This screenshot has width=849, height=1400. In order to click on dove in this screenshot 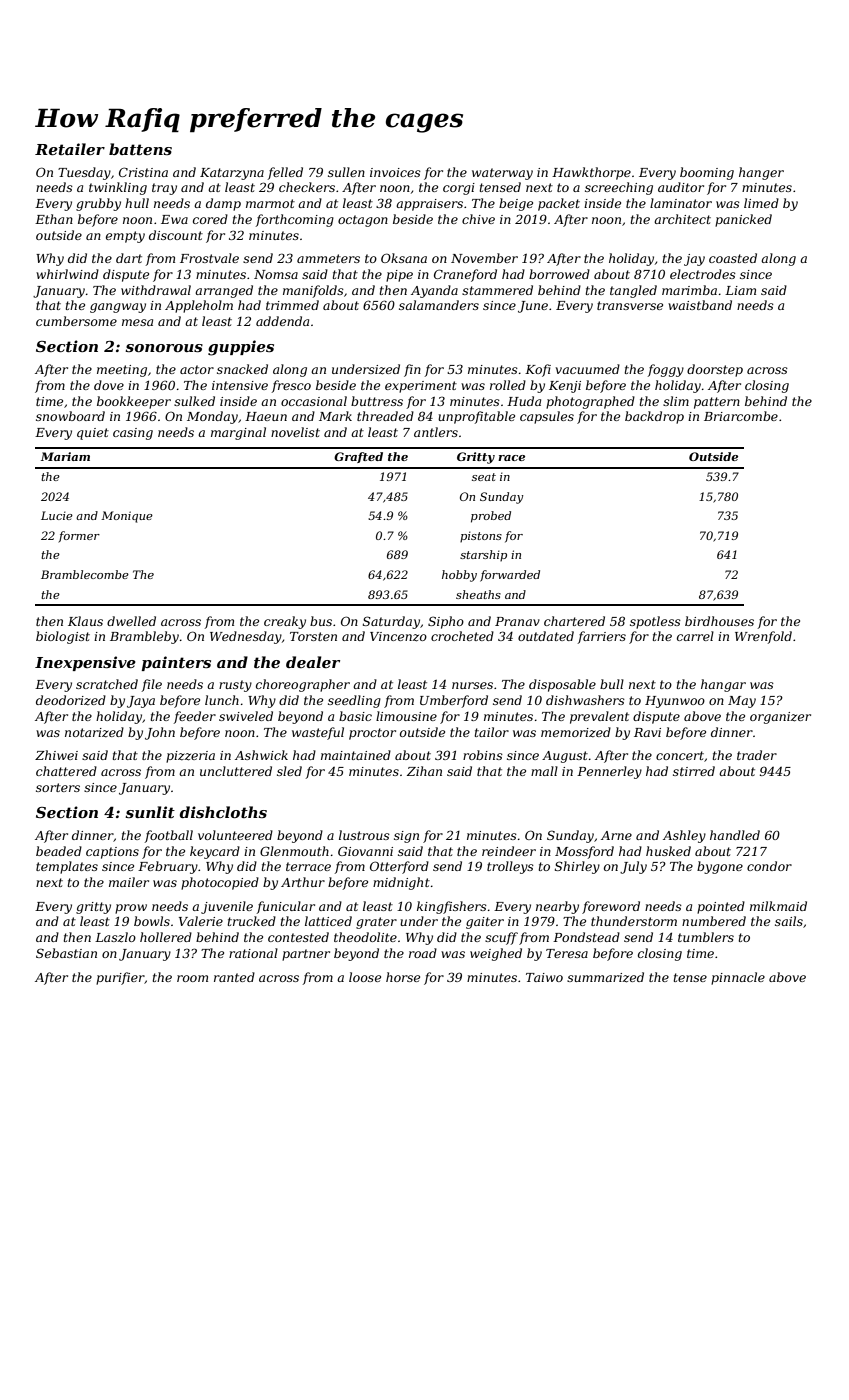, I will do `click(109, 385)`.
